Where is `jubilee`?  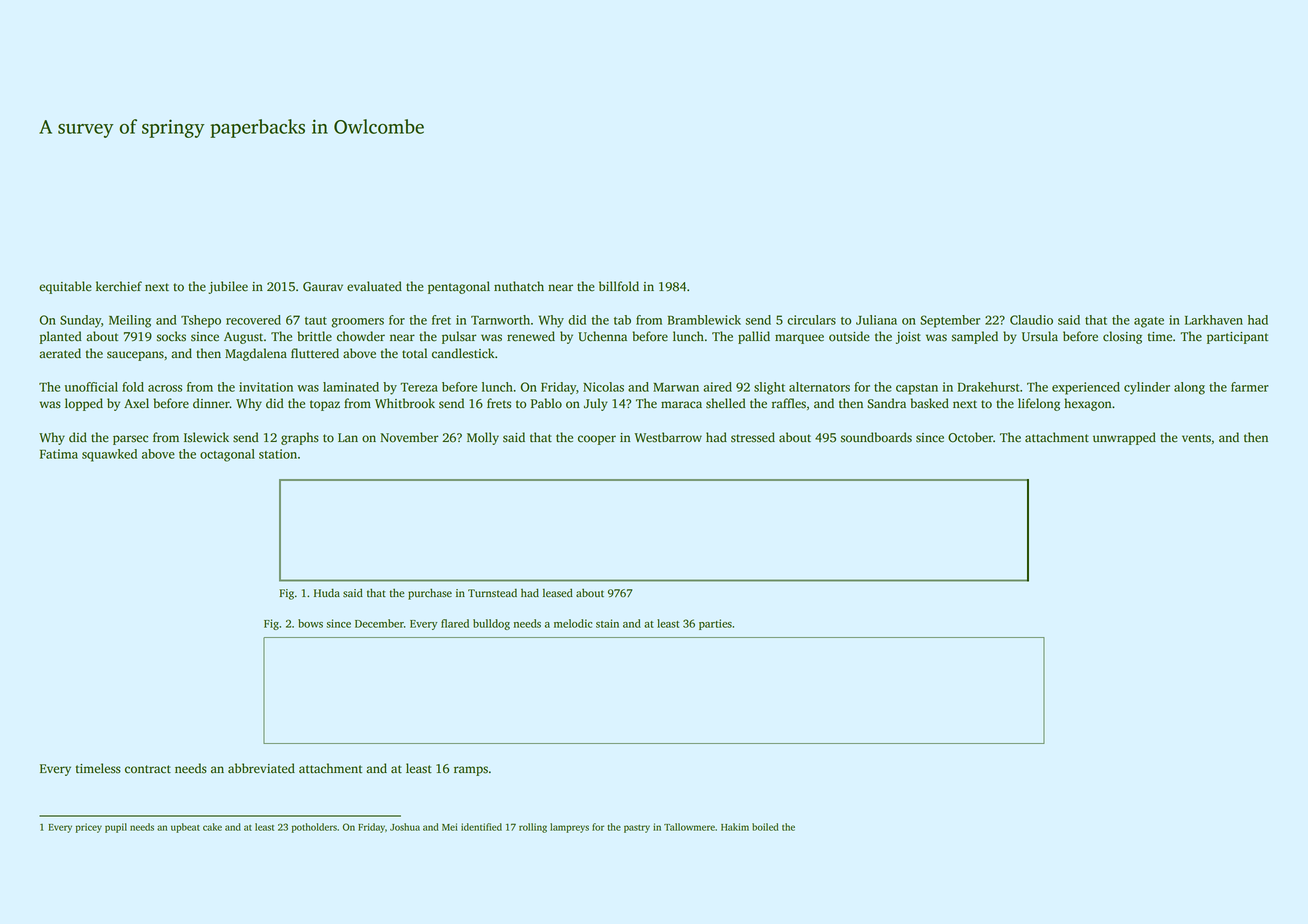
jubilee is located at coordinates (228, 287).
